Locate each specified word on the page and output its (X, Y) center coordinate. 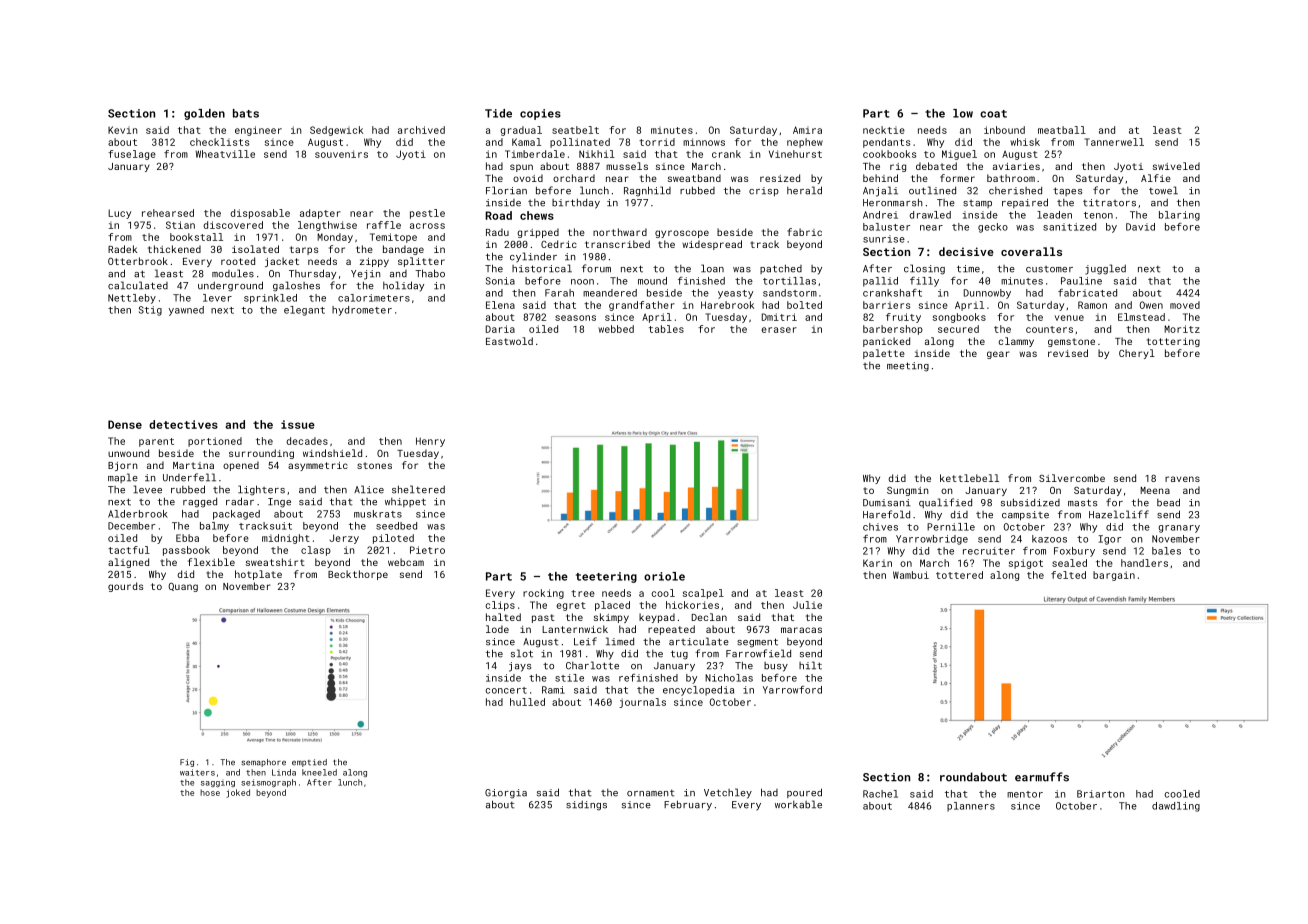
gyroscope (682, 234)
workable (798, 804)
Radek (122, 249)
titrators (1109, 203)
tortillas (789, 281)
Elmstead (1141, 317)
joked (238, 793)
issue (298, 424)
